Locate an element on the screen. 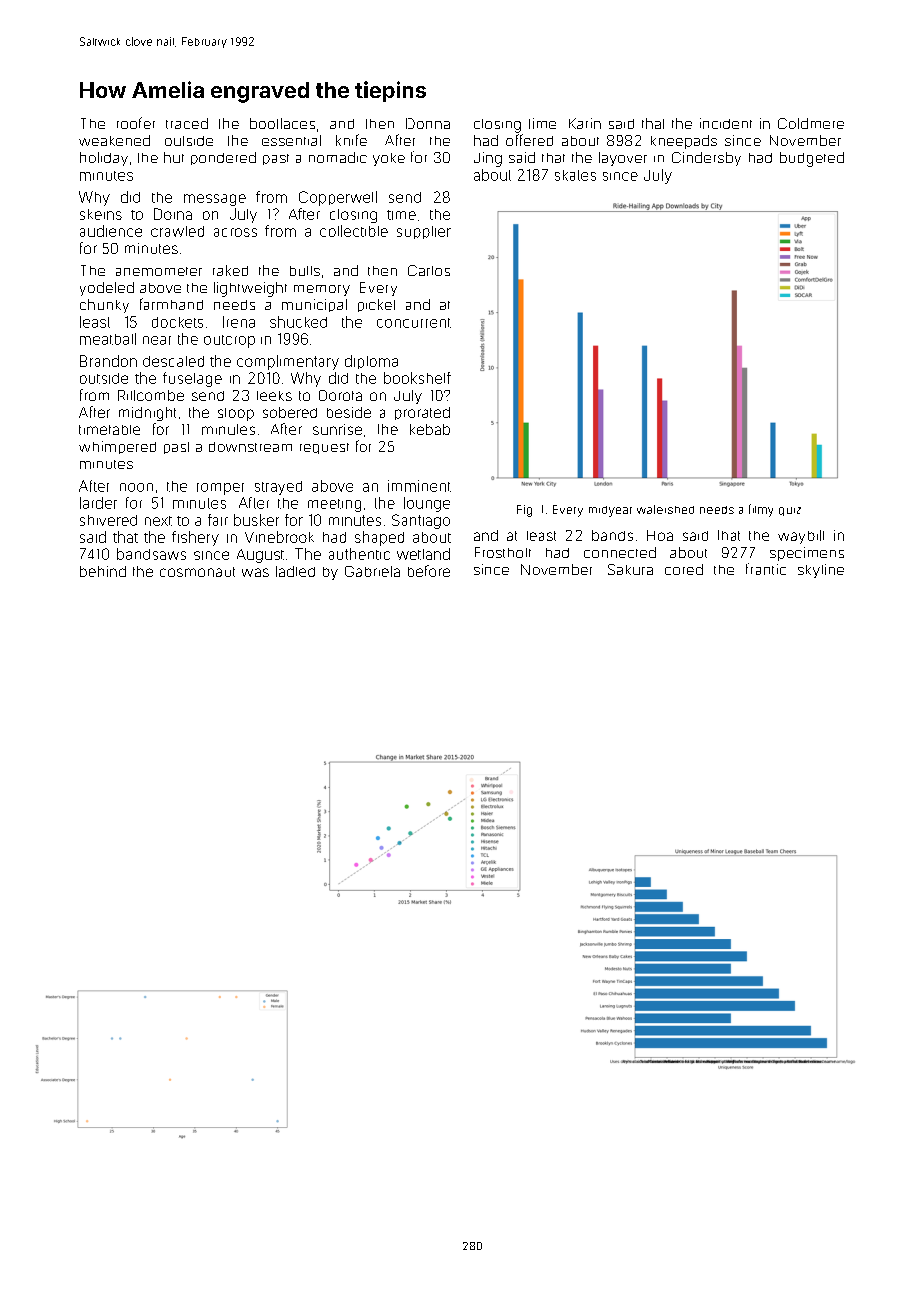 This screenshot has width=924, height=1308. fair is located at coordinates (218, 520).
